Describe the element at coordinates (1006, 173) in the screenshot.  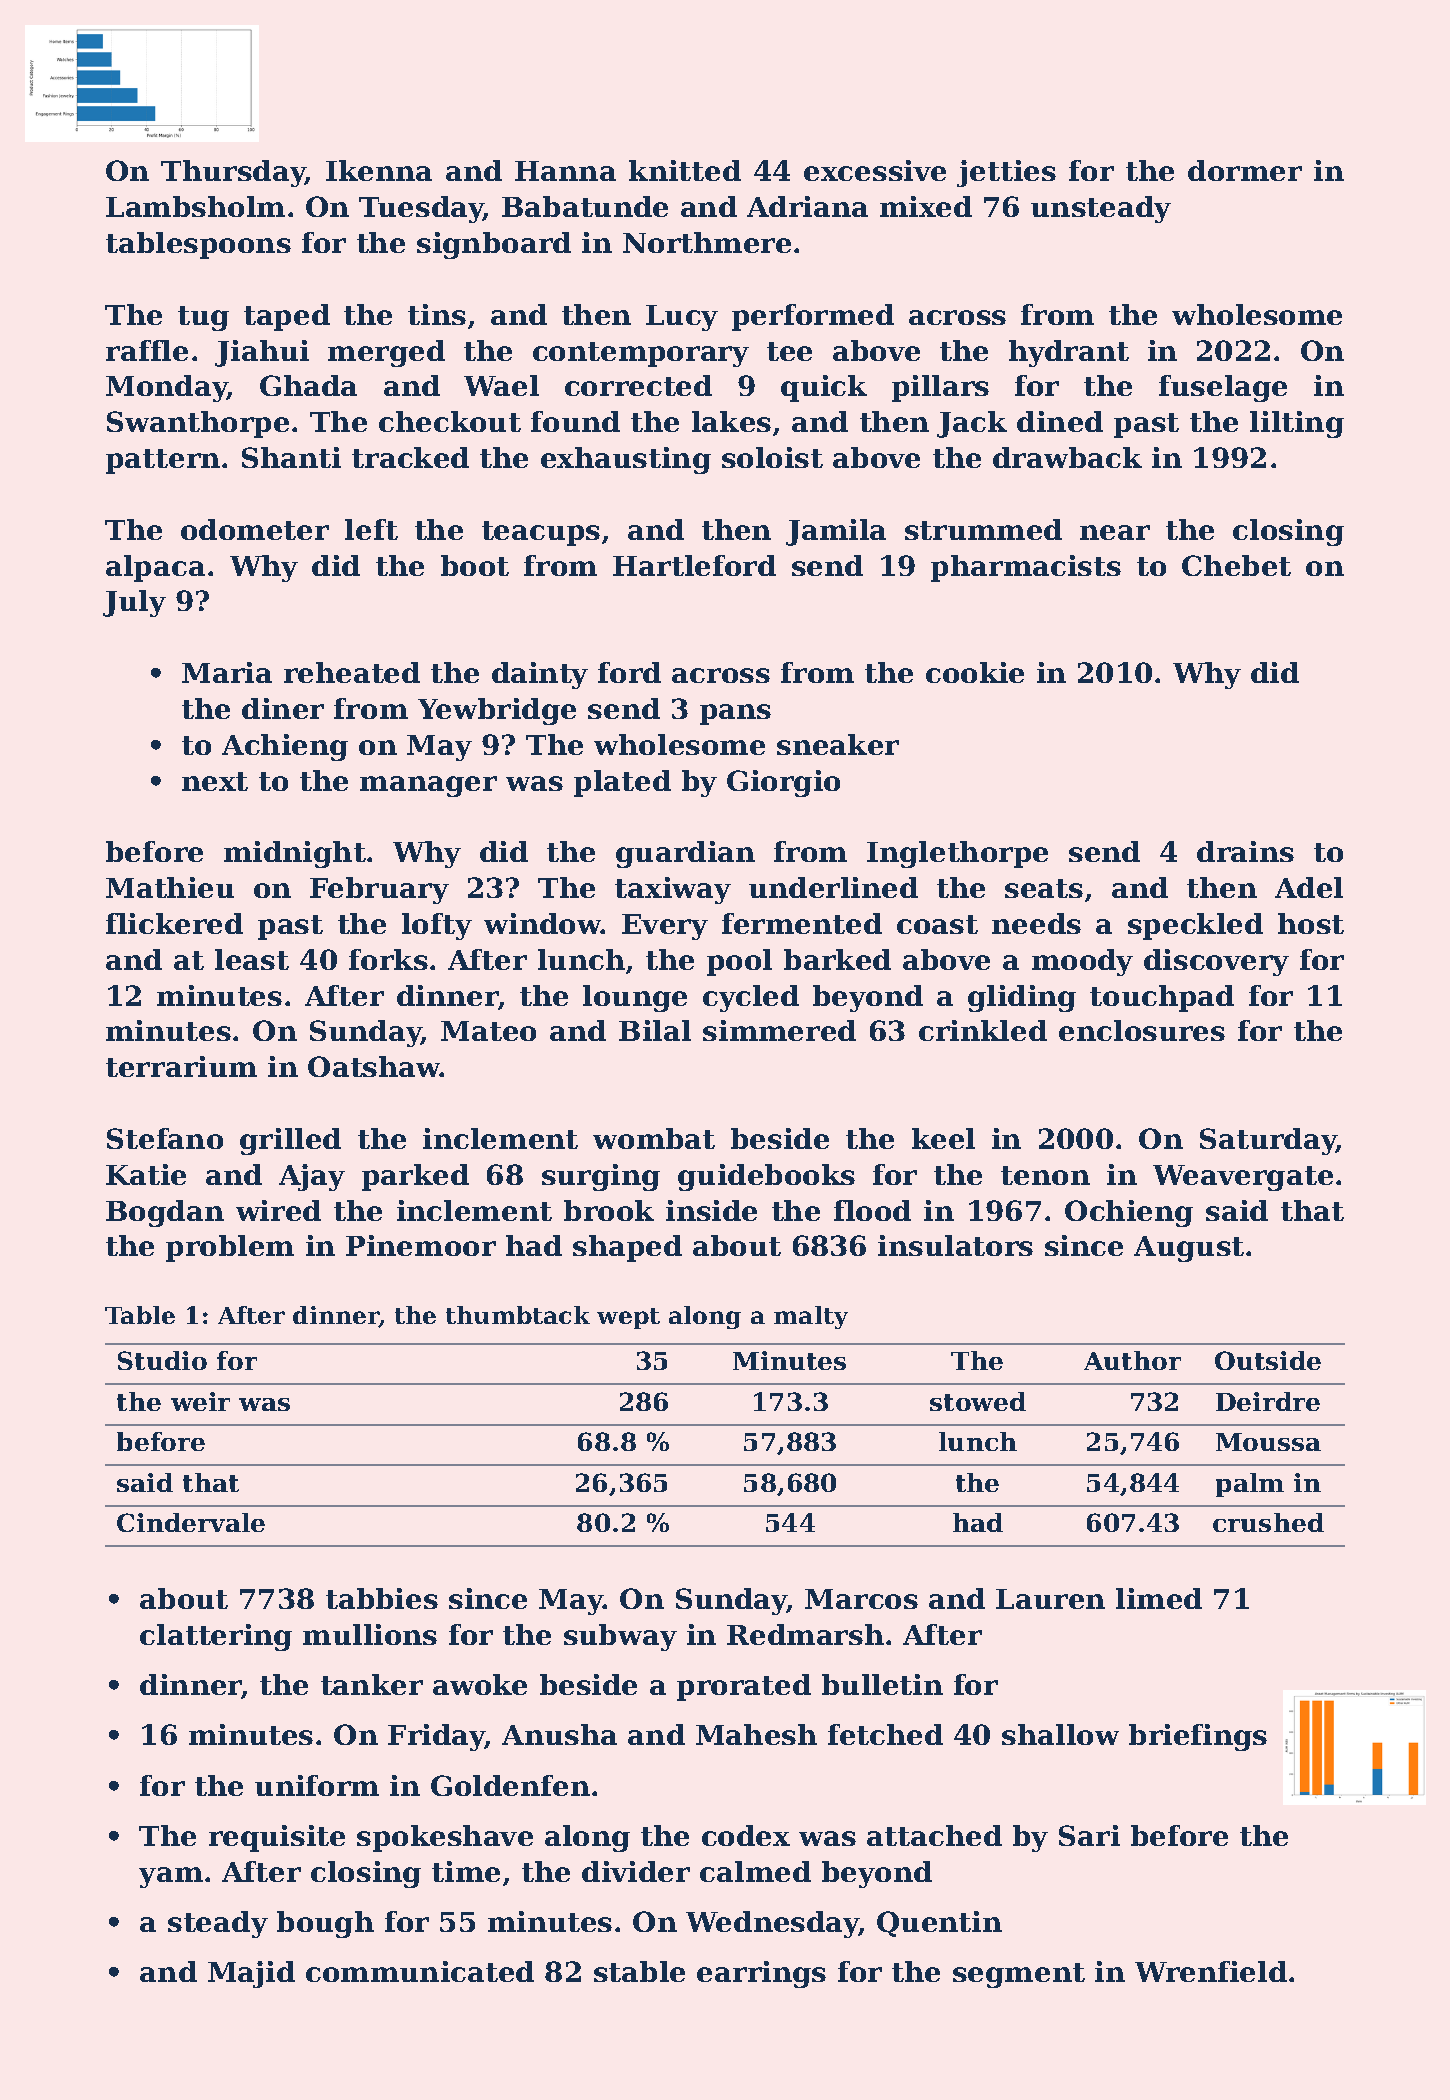
I see `jetties` at that location.
